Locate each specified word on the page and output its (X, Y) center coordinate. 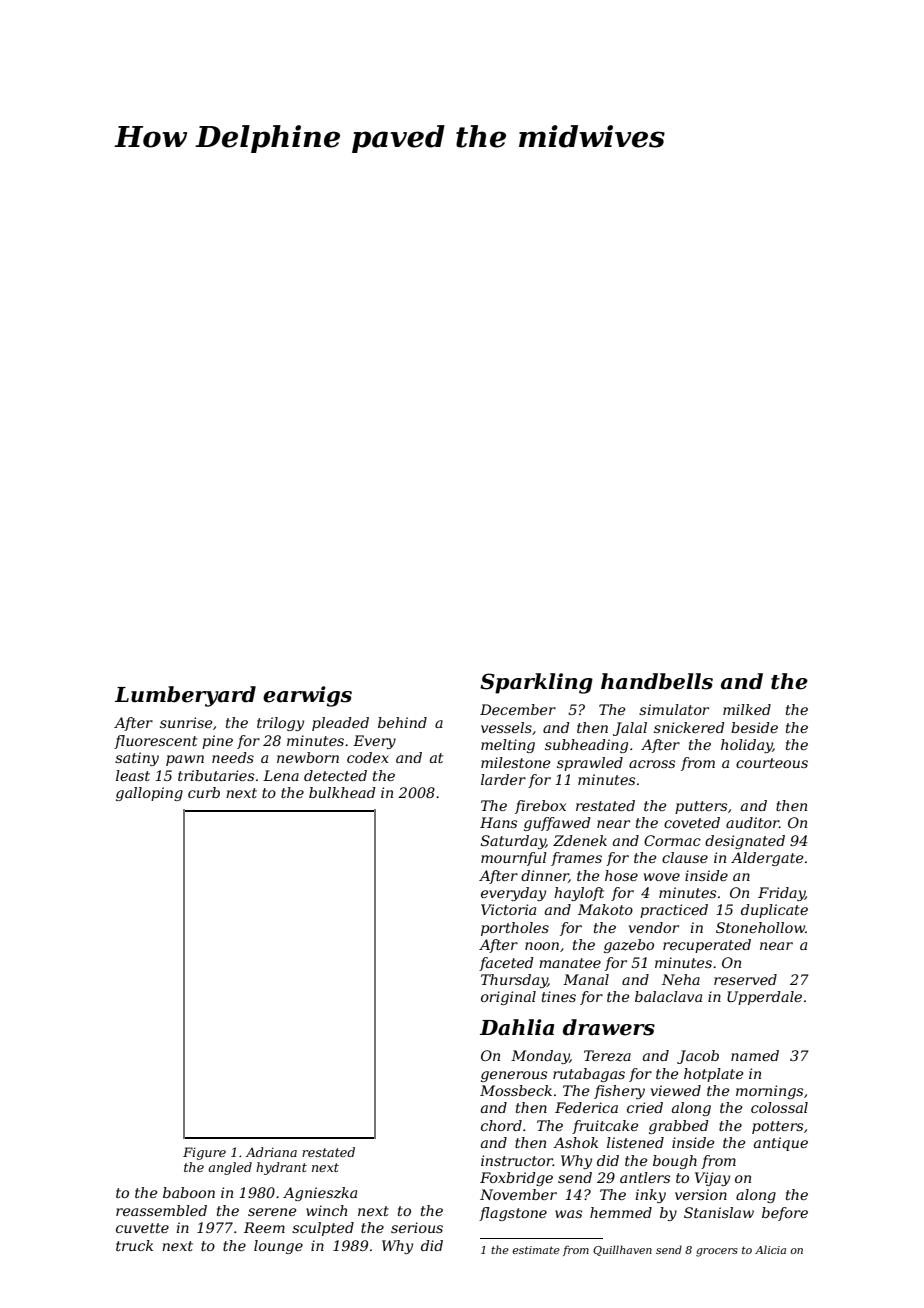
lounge (278, 1247)
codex (368, 757)
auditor (752, 822)
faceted (506, 964)
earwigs (307, 696)
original (508, 998)
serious (417, 1227)
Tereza (607, 1056)
